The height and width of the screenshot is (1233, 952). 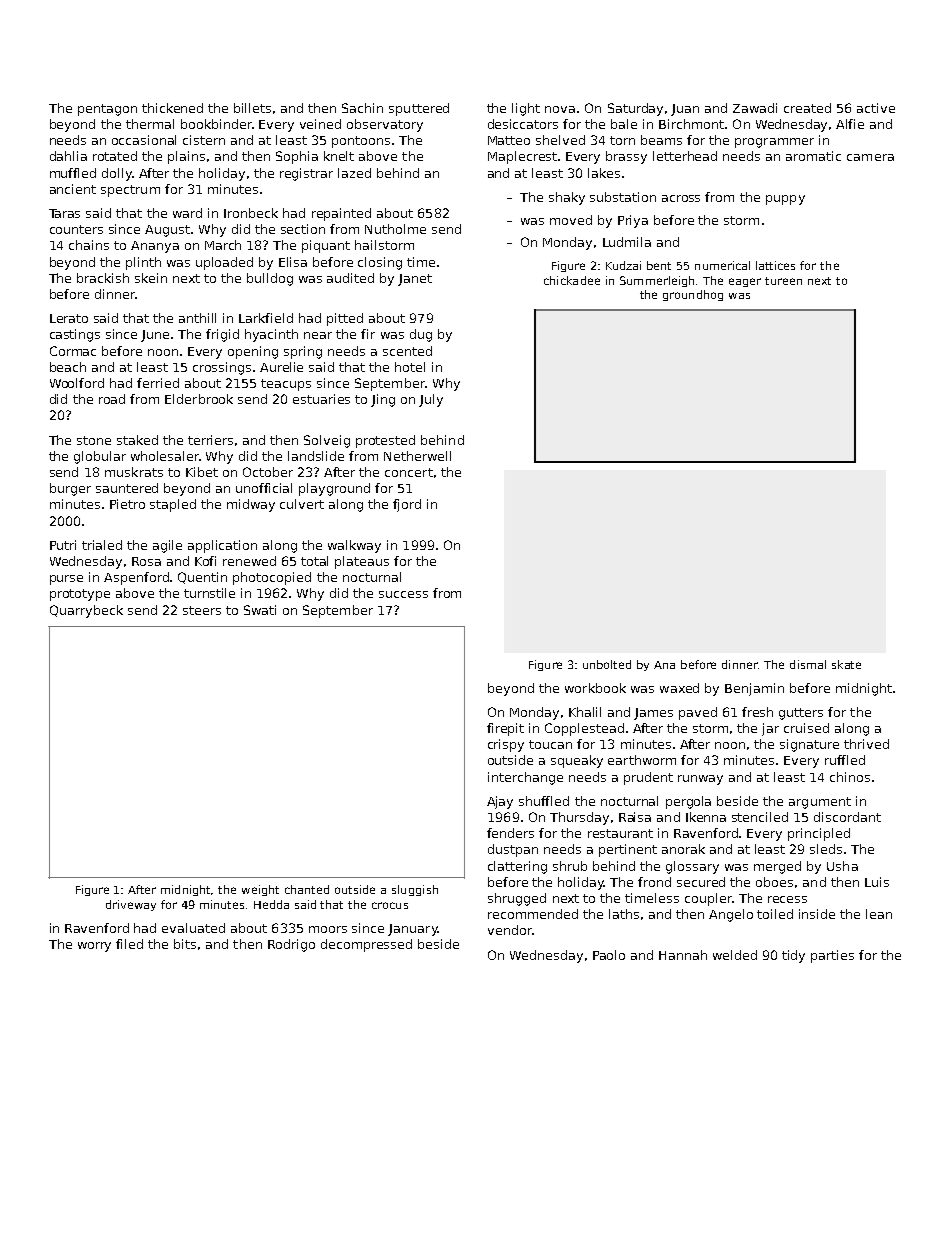 What do you see at coordinates (500, 802) in the screenshot?
I see `Ajay` at bounding box center [500, 802].
